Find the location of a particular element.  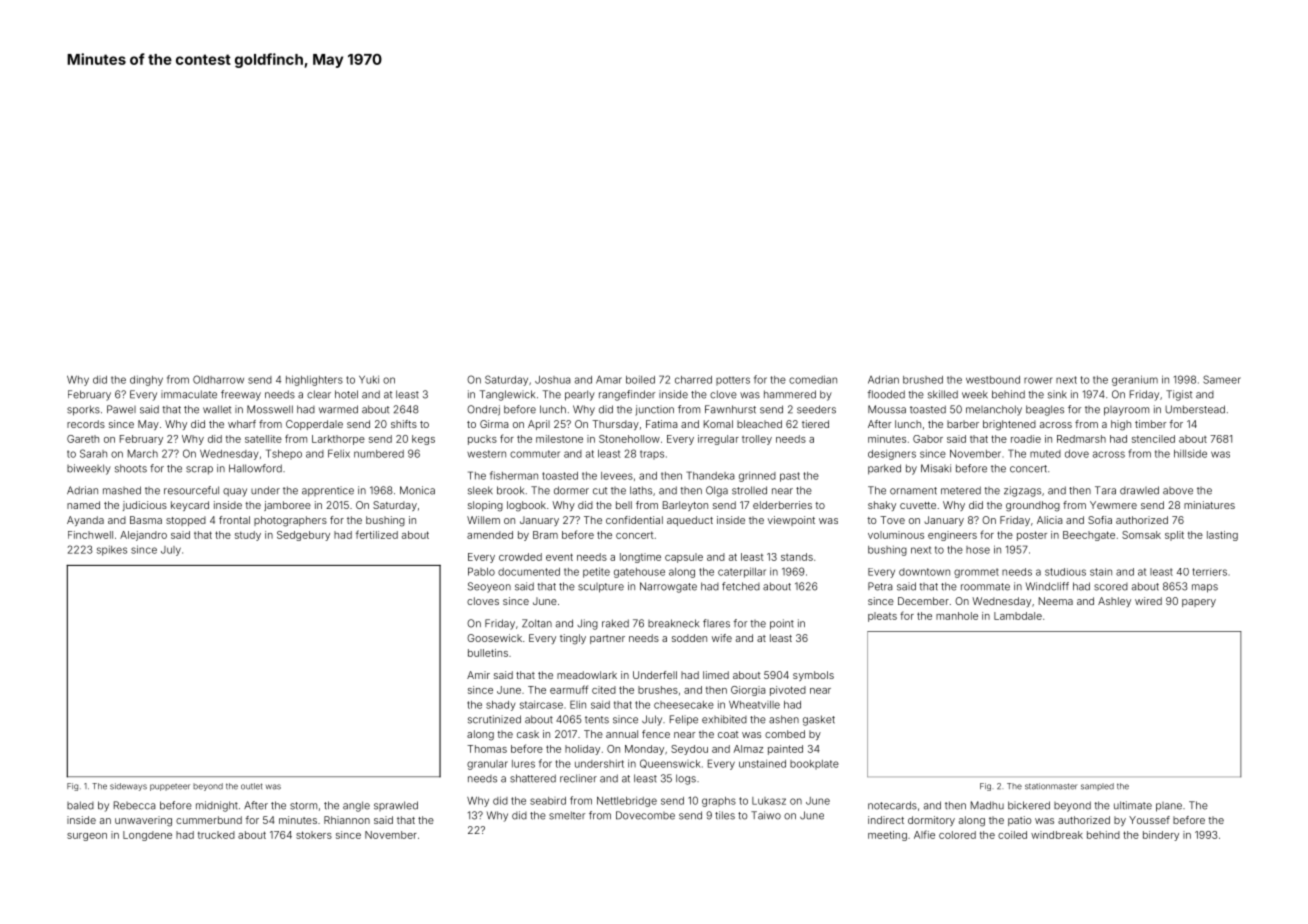

stokers is located at coordinates (314, 835).
